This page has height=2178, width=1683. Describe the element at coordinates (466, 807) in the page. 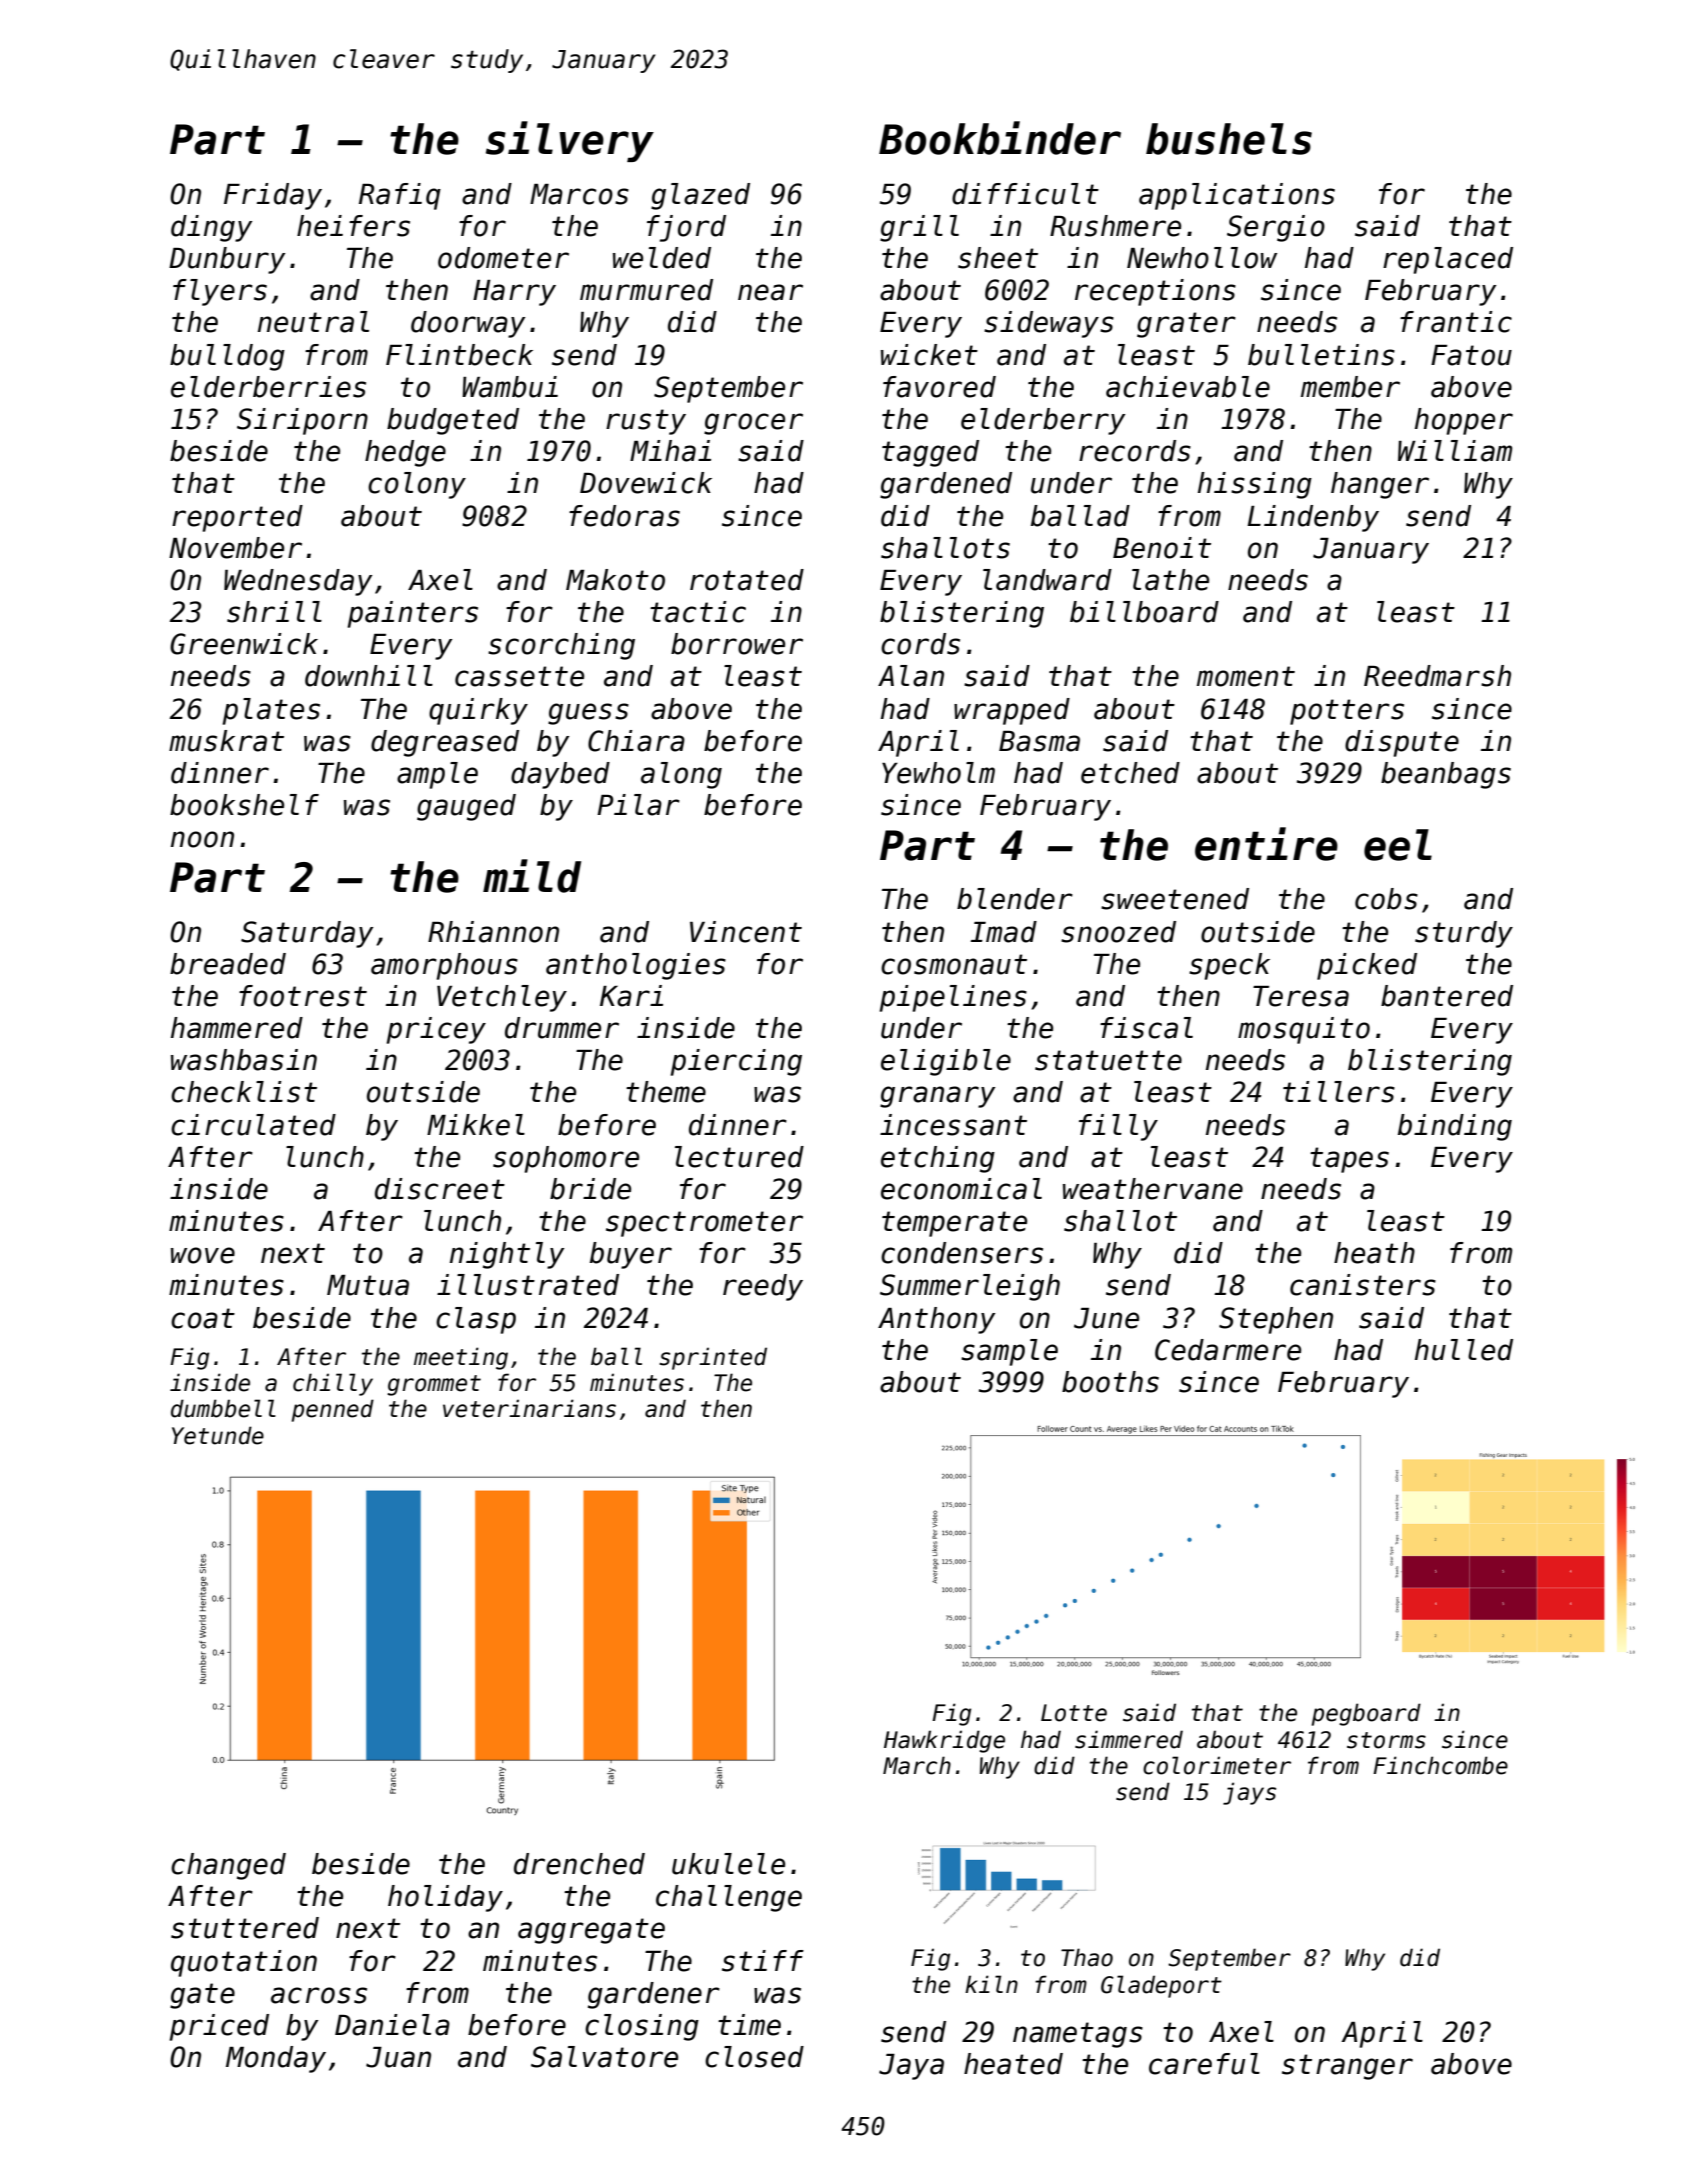

I see `gauged` at that location.
